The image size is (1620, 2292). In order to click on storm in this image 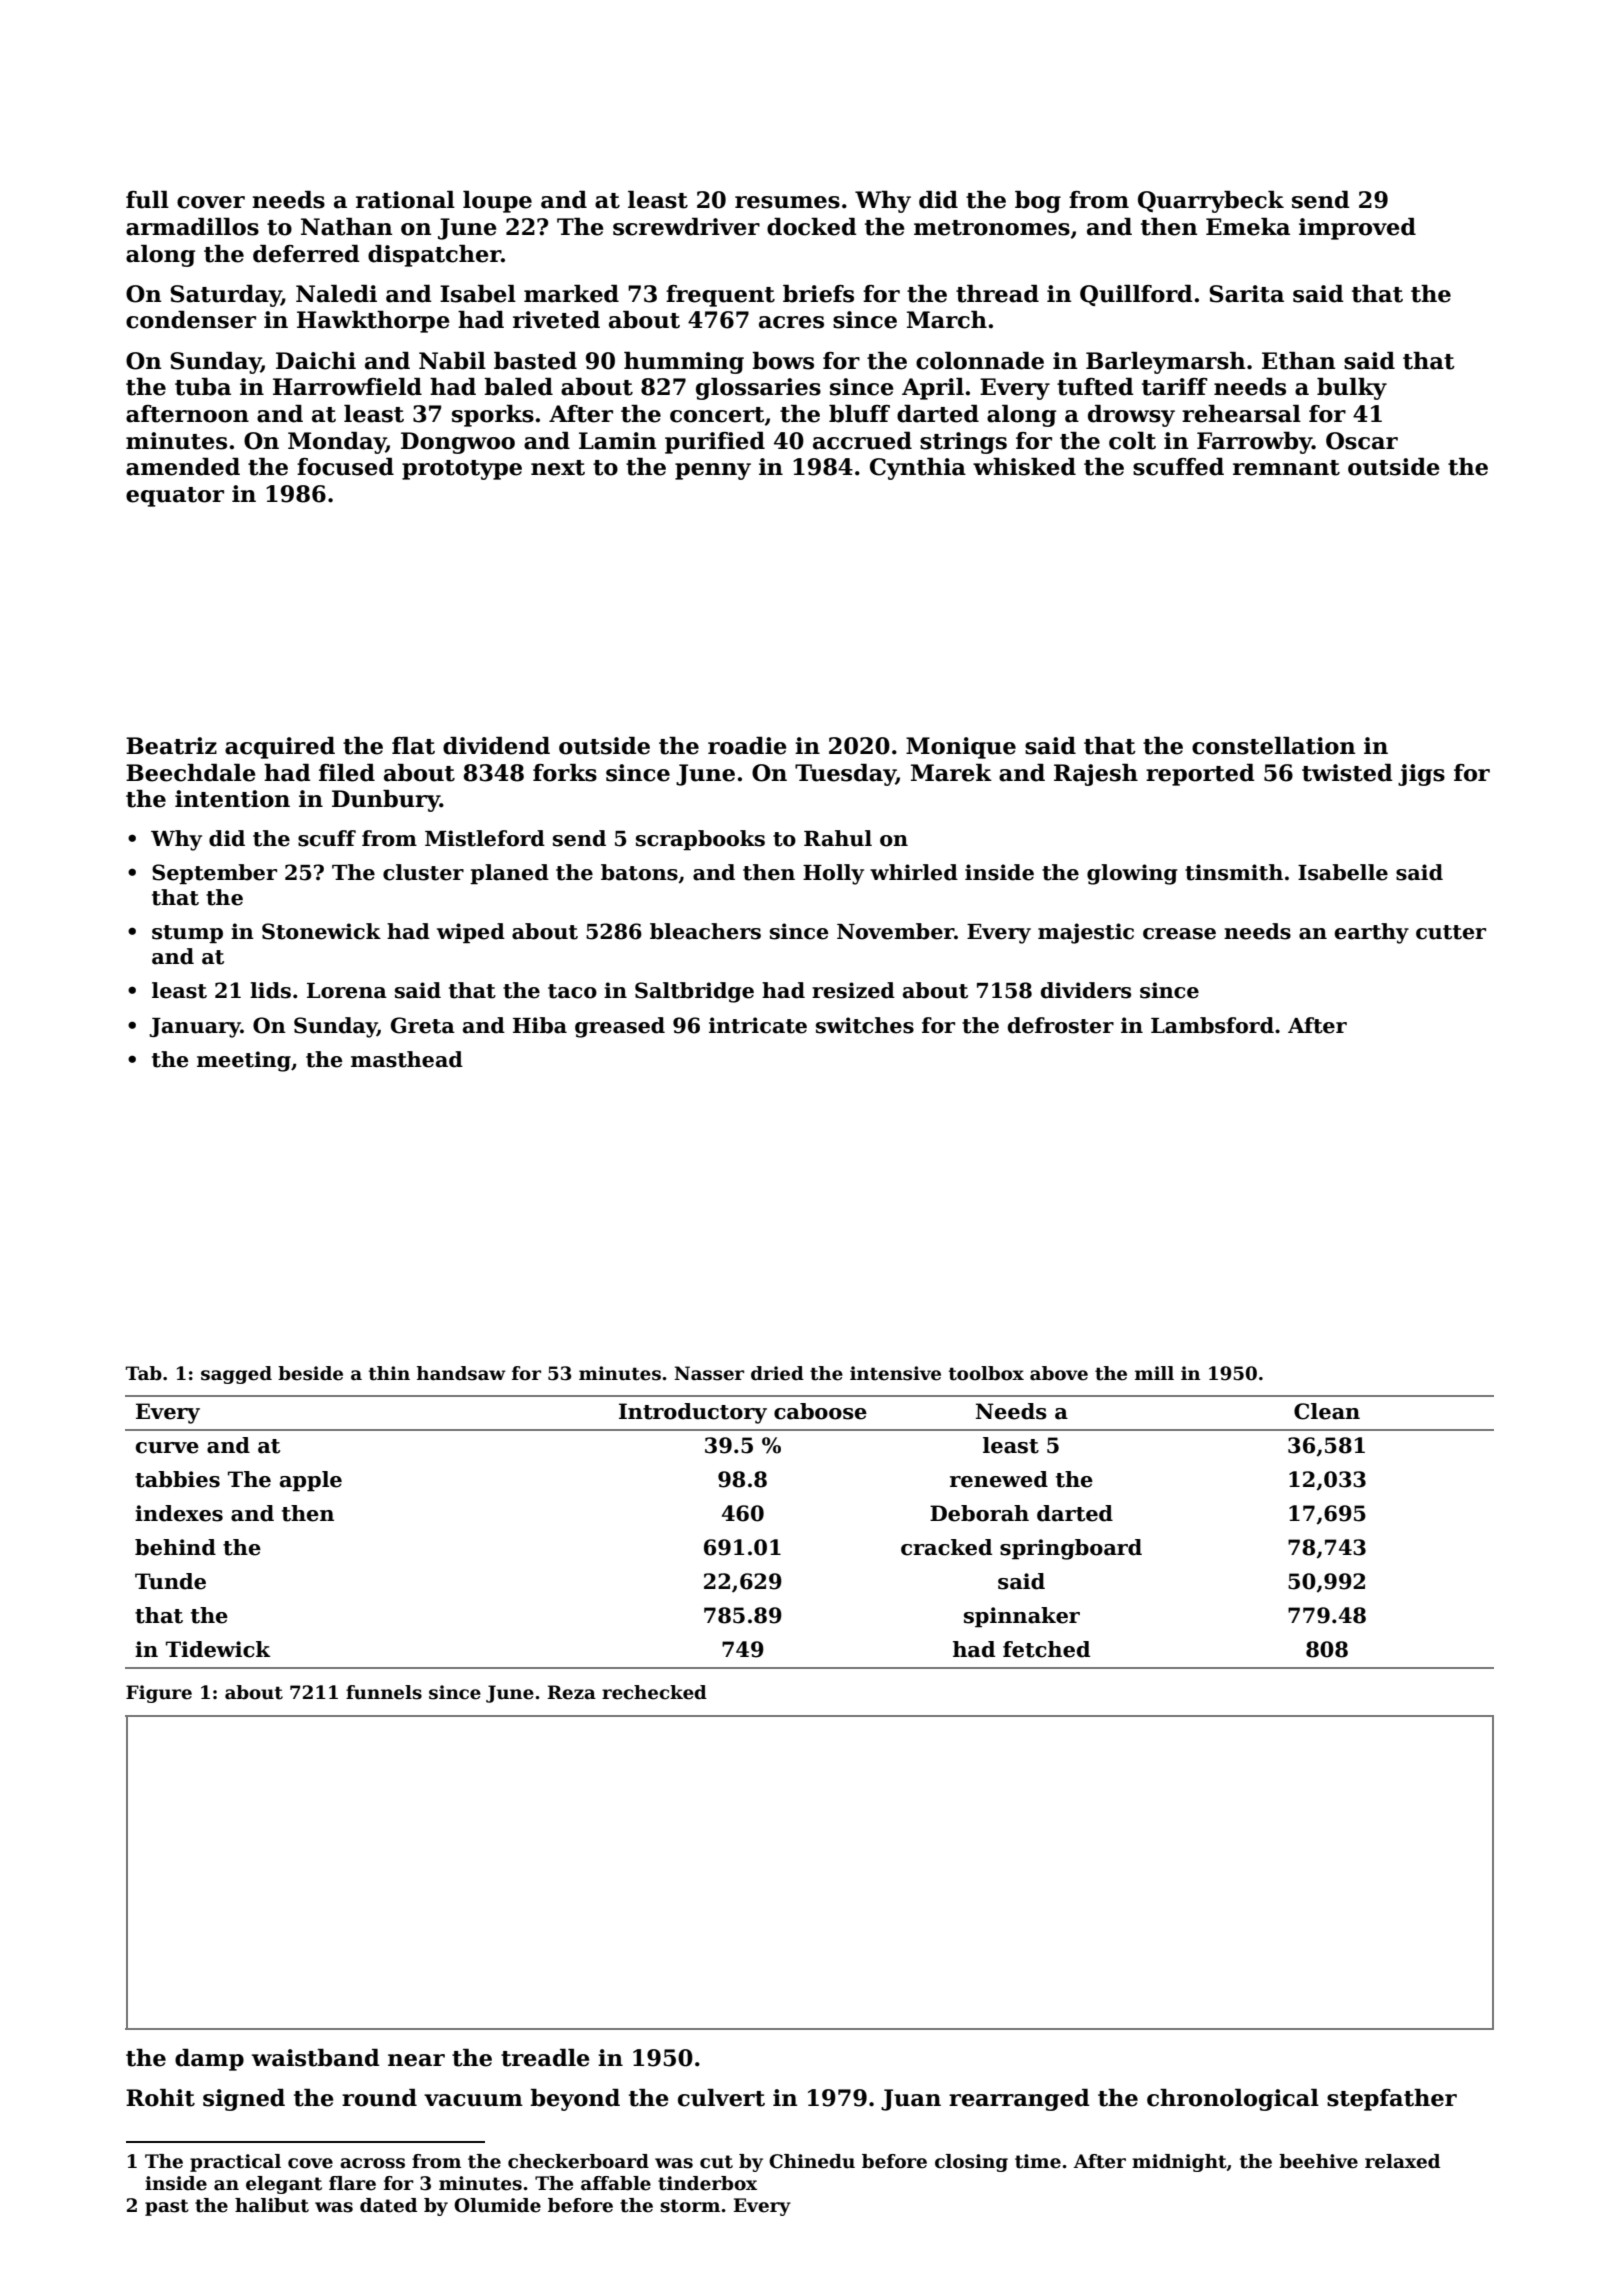, I will do `click(690, 2206)`.
